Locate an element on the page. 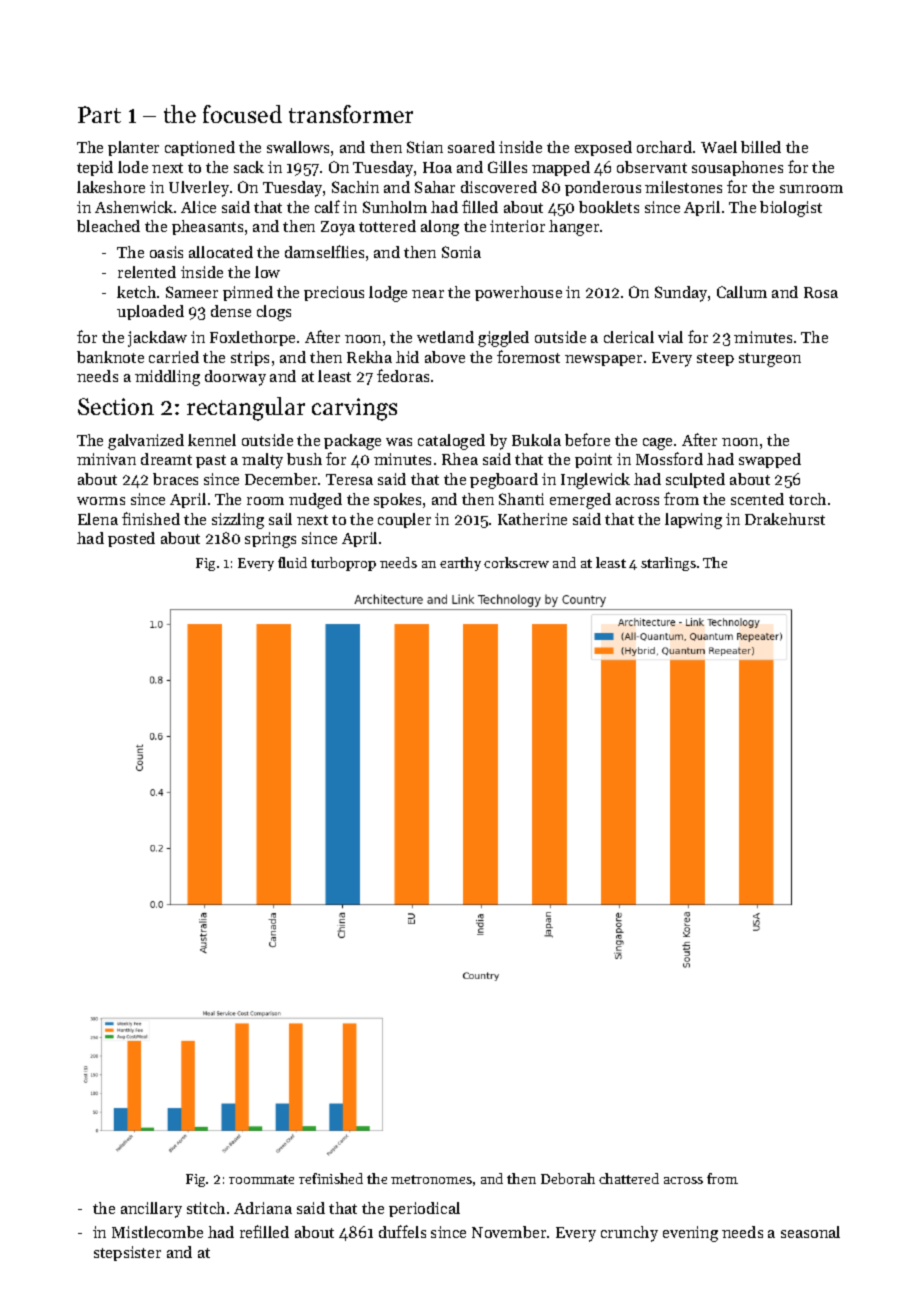 This page has height=1308, width=924. chattered is located at coordinates (629, 1178).
